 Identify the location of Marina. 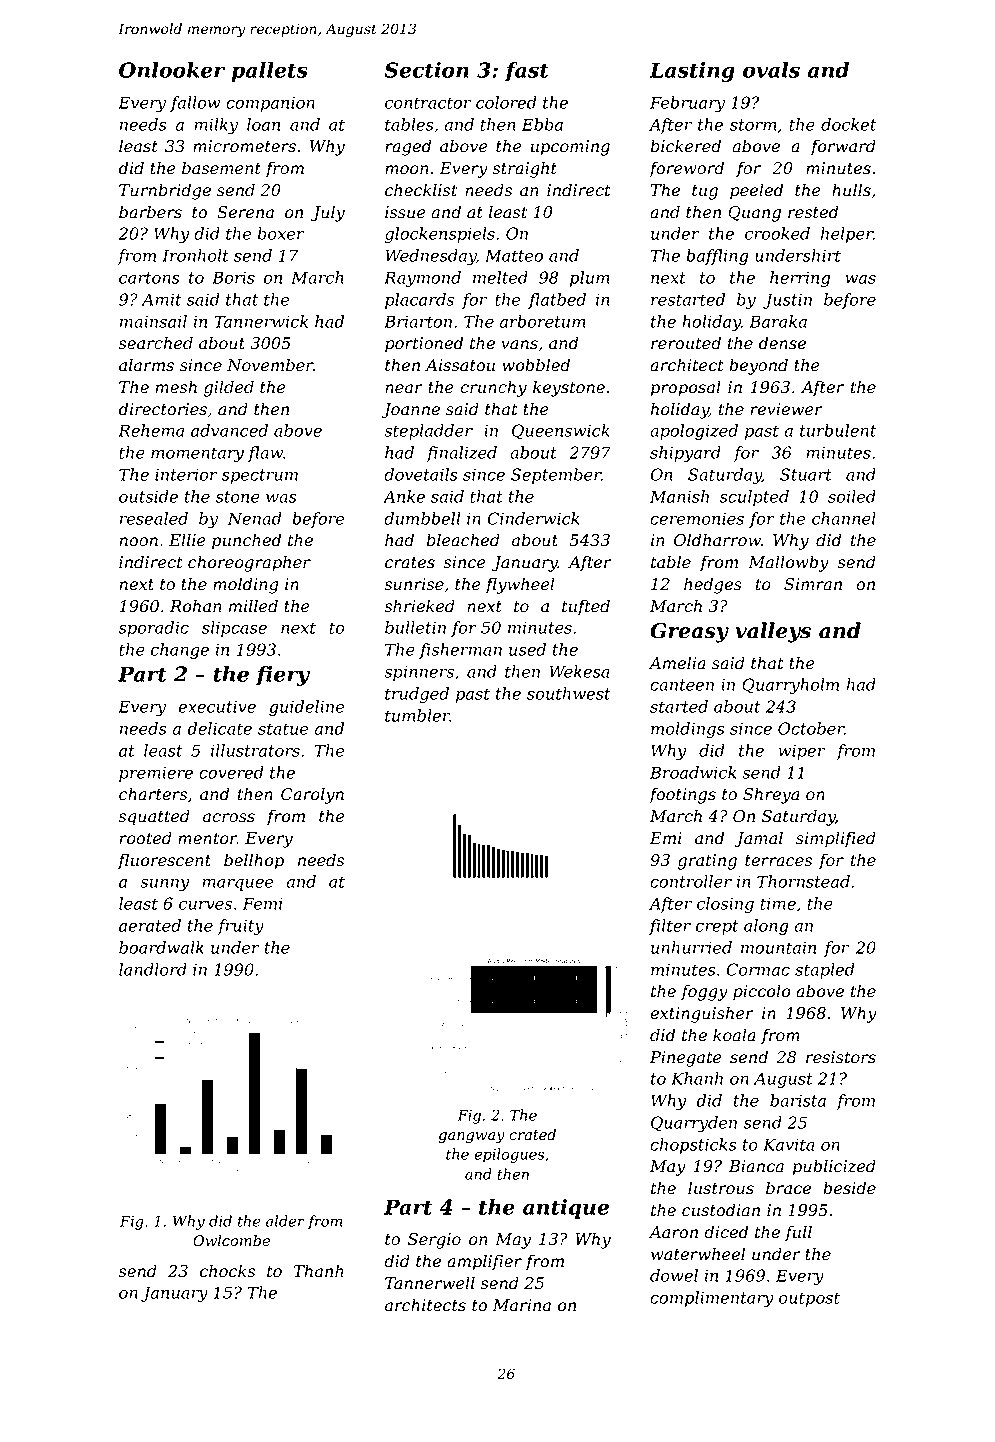
(521, 1305).
